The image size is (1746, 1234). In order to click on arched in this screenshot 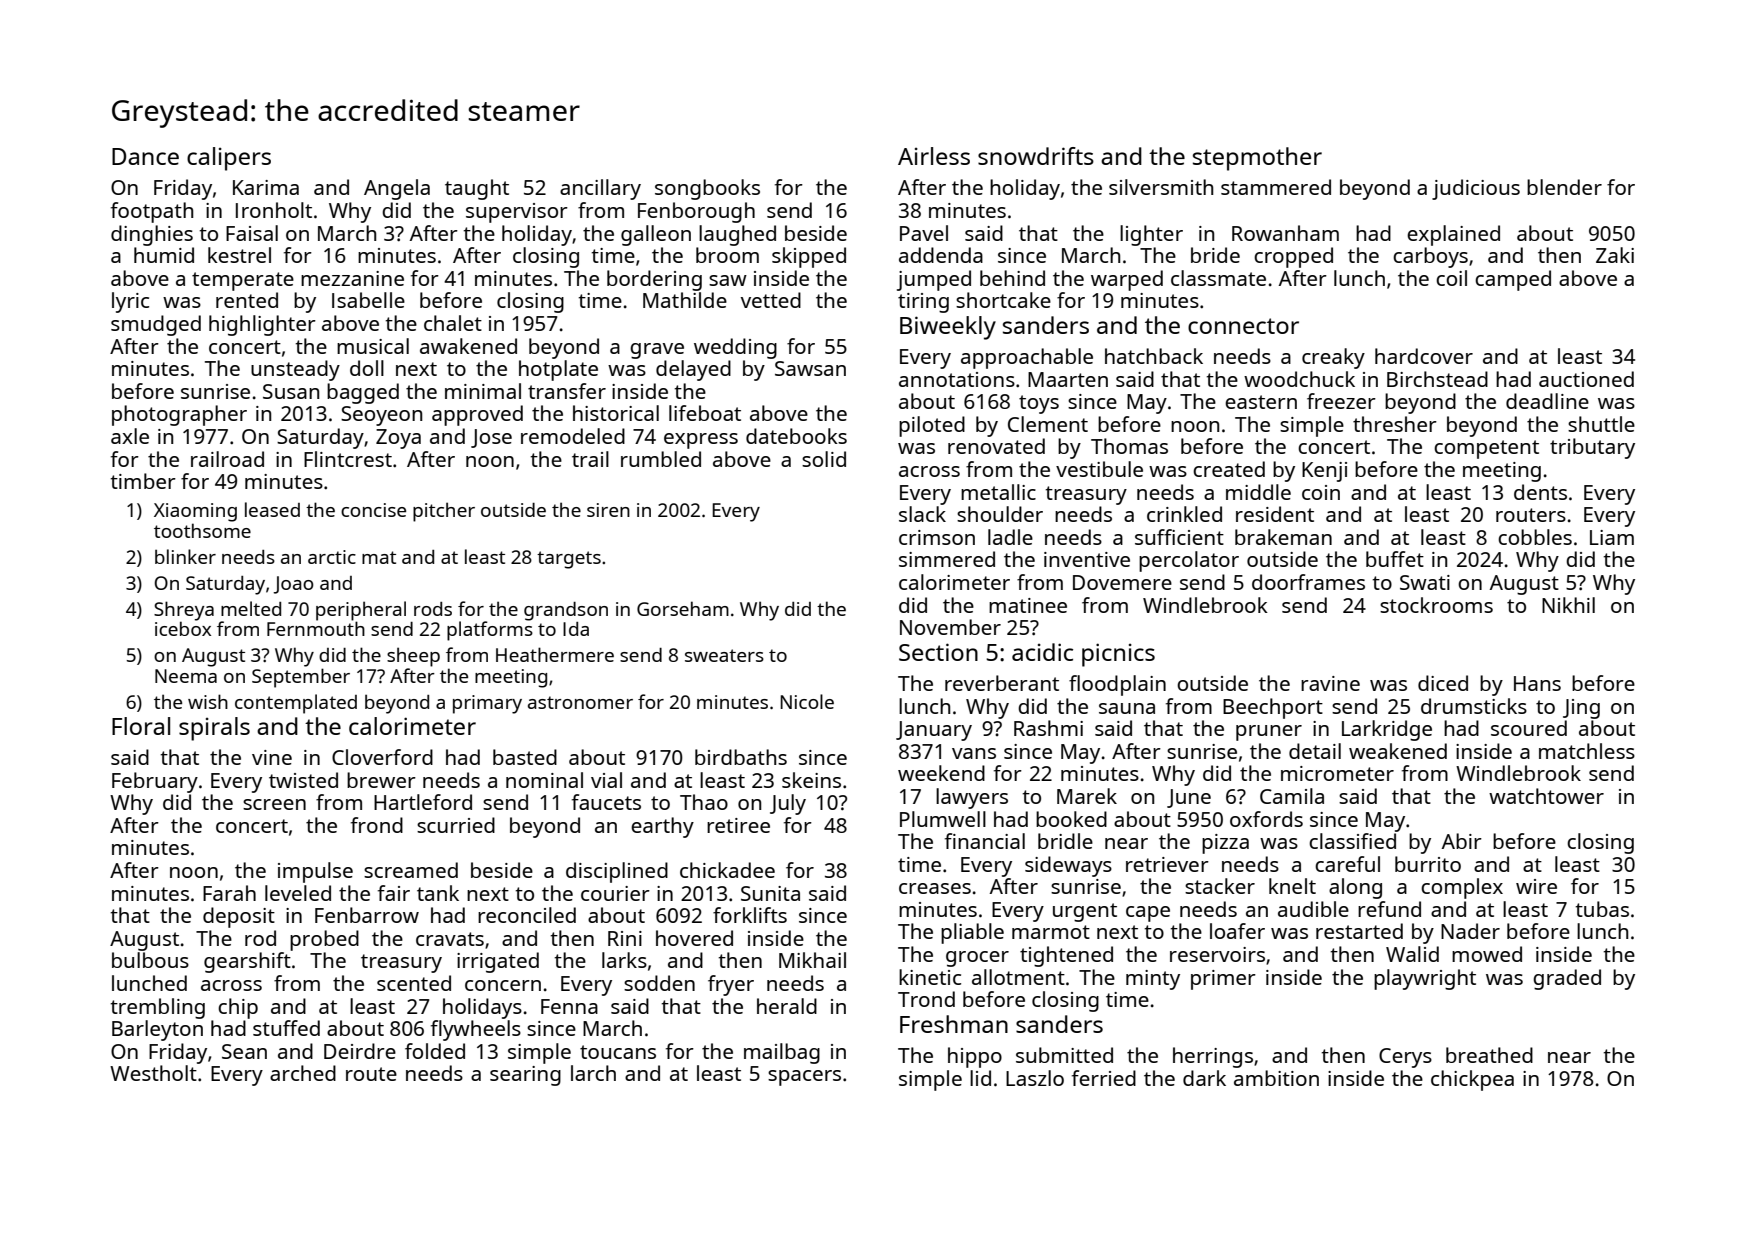, I will do `click(303, 1073)`.
